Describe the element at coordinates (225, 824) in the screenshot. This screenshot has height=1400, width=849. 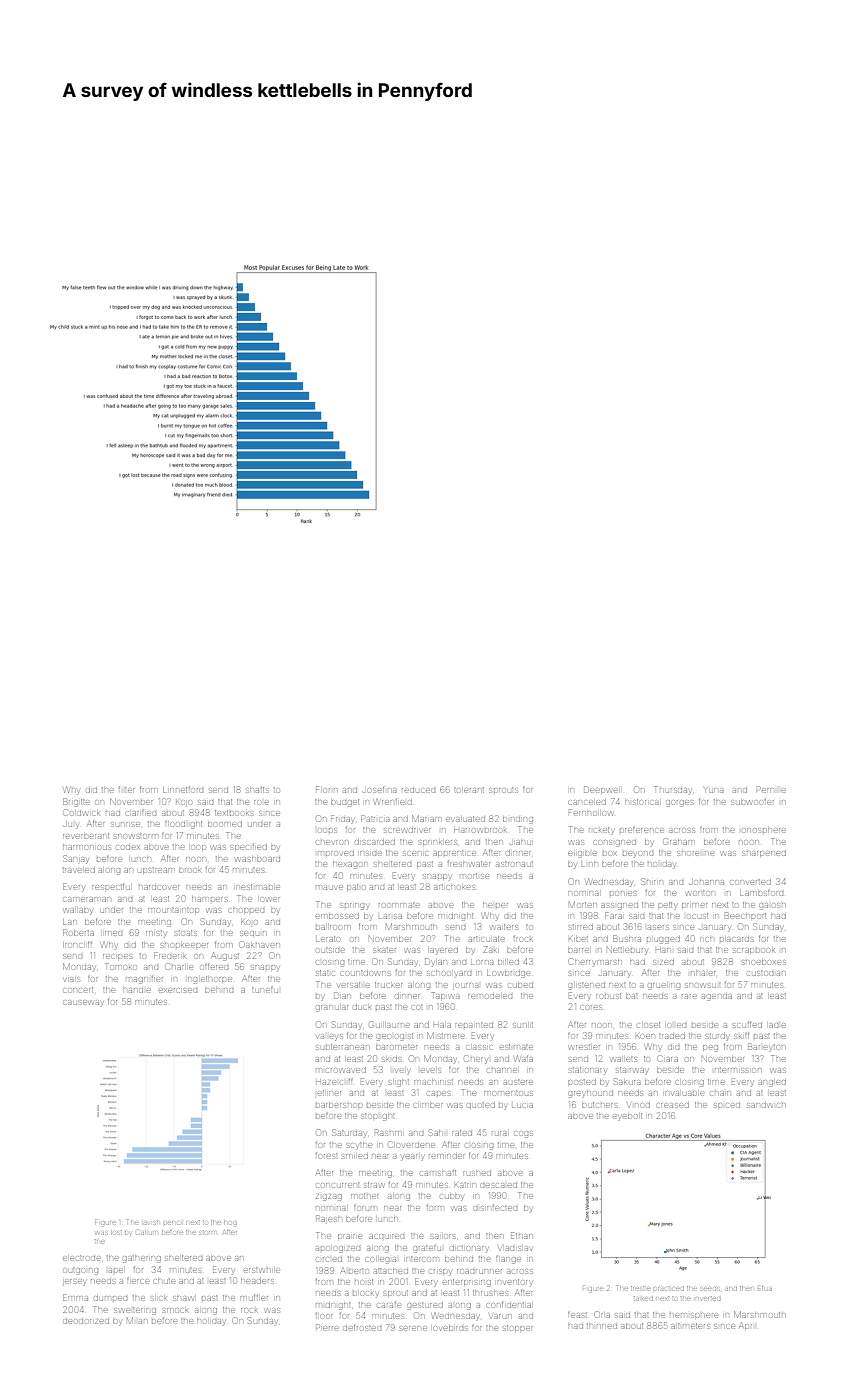
I see `boomed` at that location.
